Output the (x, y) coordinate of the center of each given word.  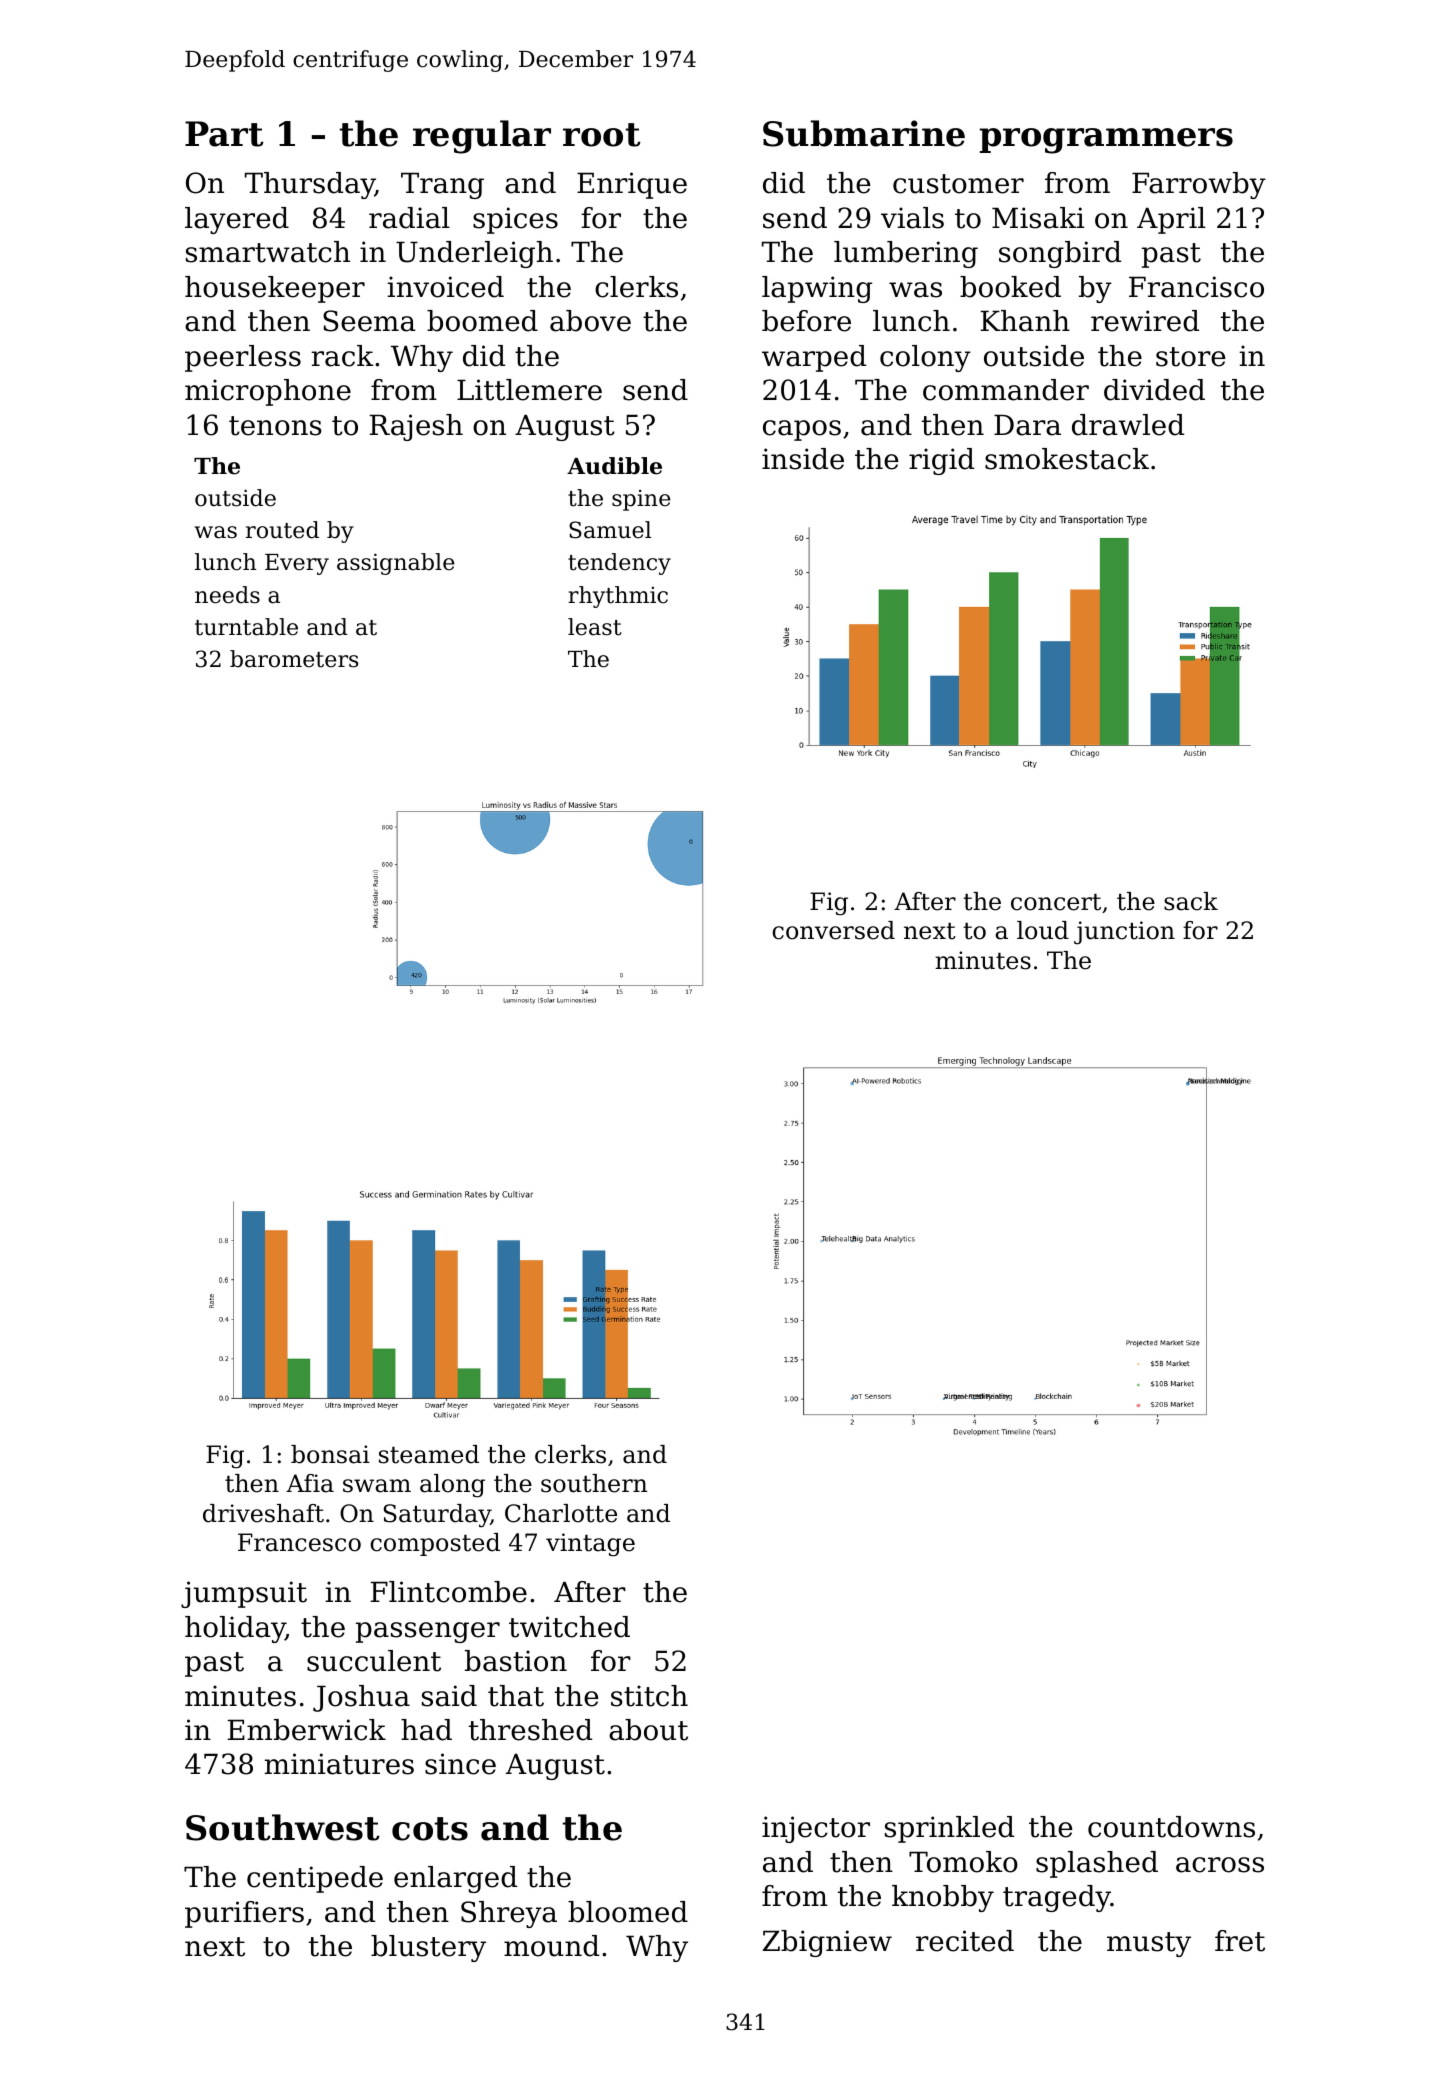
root (602, 135)
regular (482, 137)
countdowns (1171, 1827)
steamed (429, 1454)
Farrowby (1199, 185)
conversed (833, 930)
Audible (614, 466)
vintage (590, 1545)
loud (1043, 930)
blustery (428, 1948)
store (1191, 357)
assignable (395, 564)
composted (435, 1544)
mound (551, 1946)
